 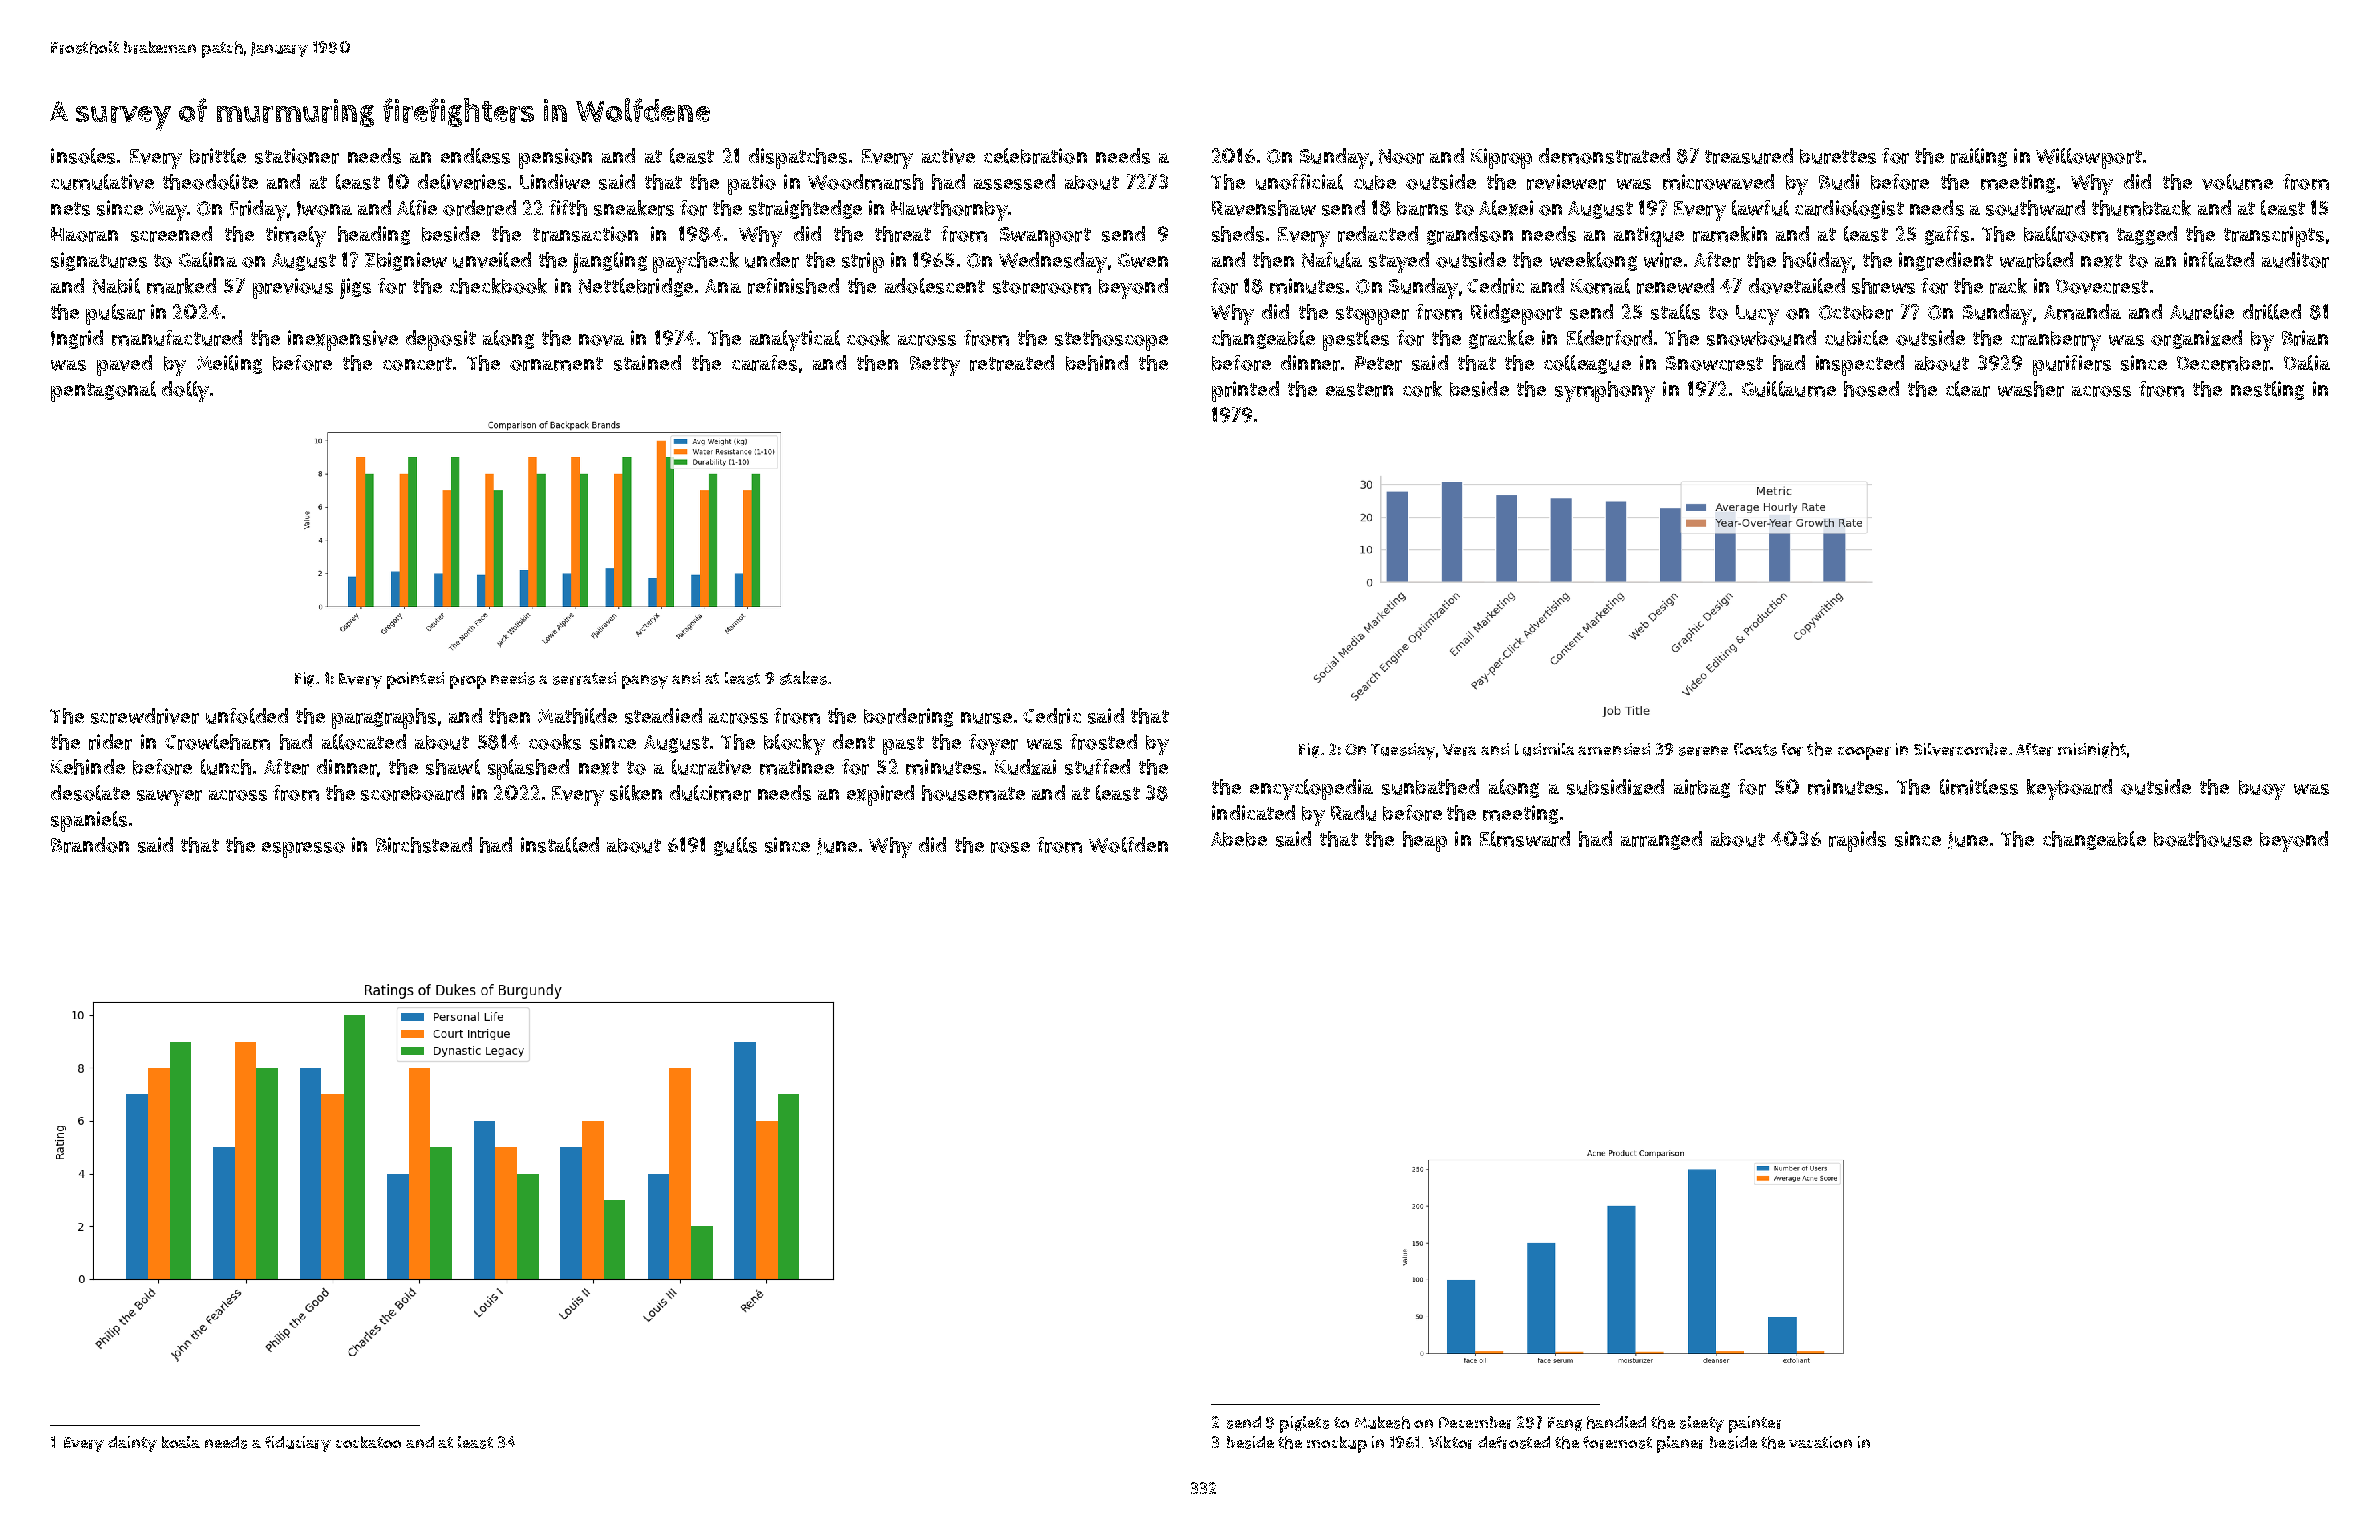 I want to click on Galina, so click(x=208, y=260).
